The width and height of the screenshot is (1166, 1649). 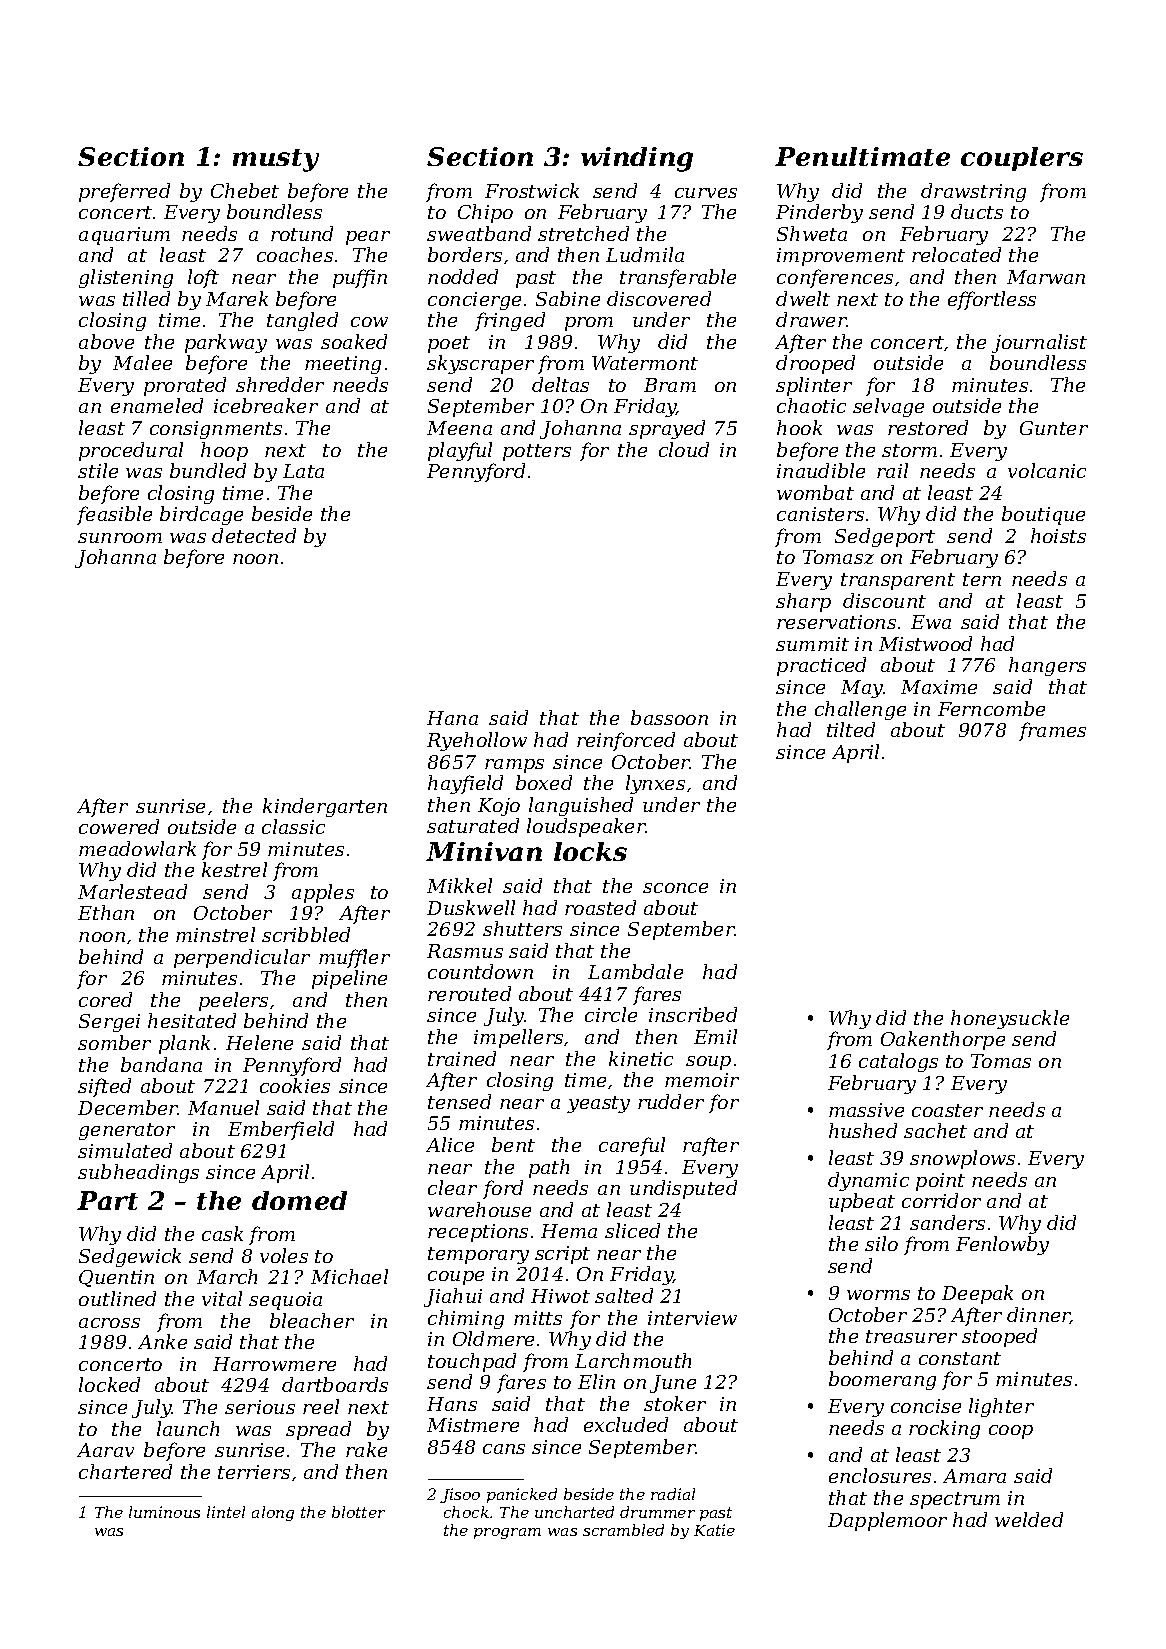 I want to click on drooped, so click(x=815, y=364).
